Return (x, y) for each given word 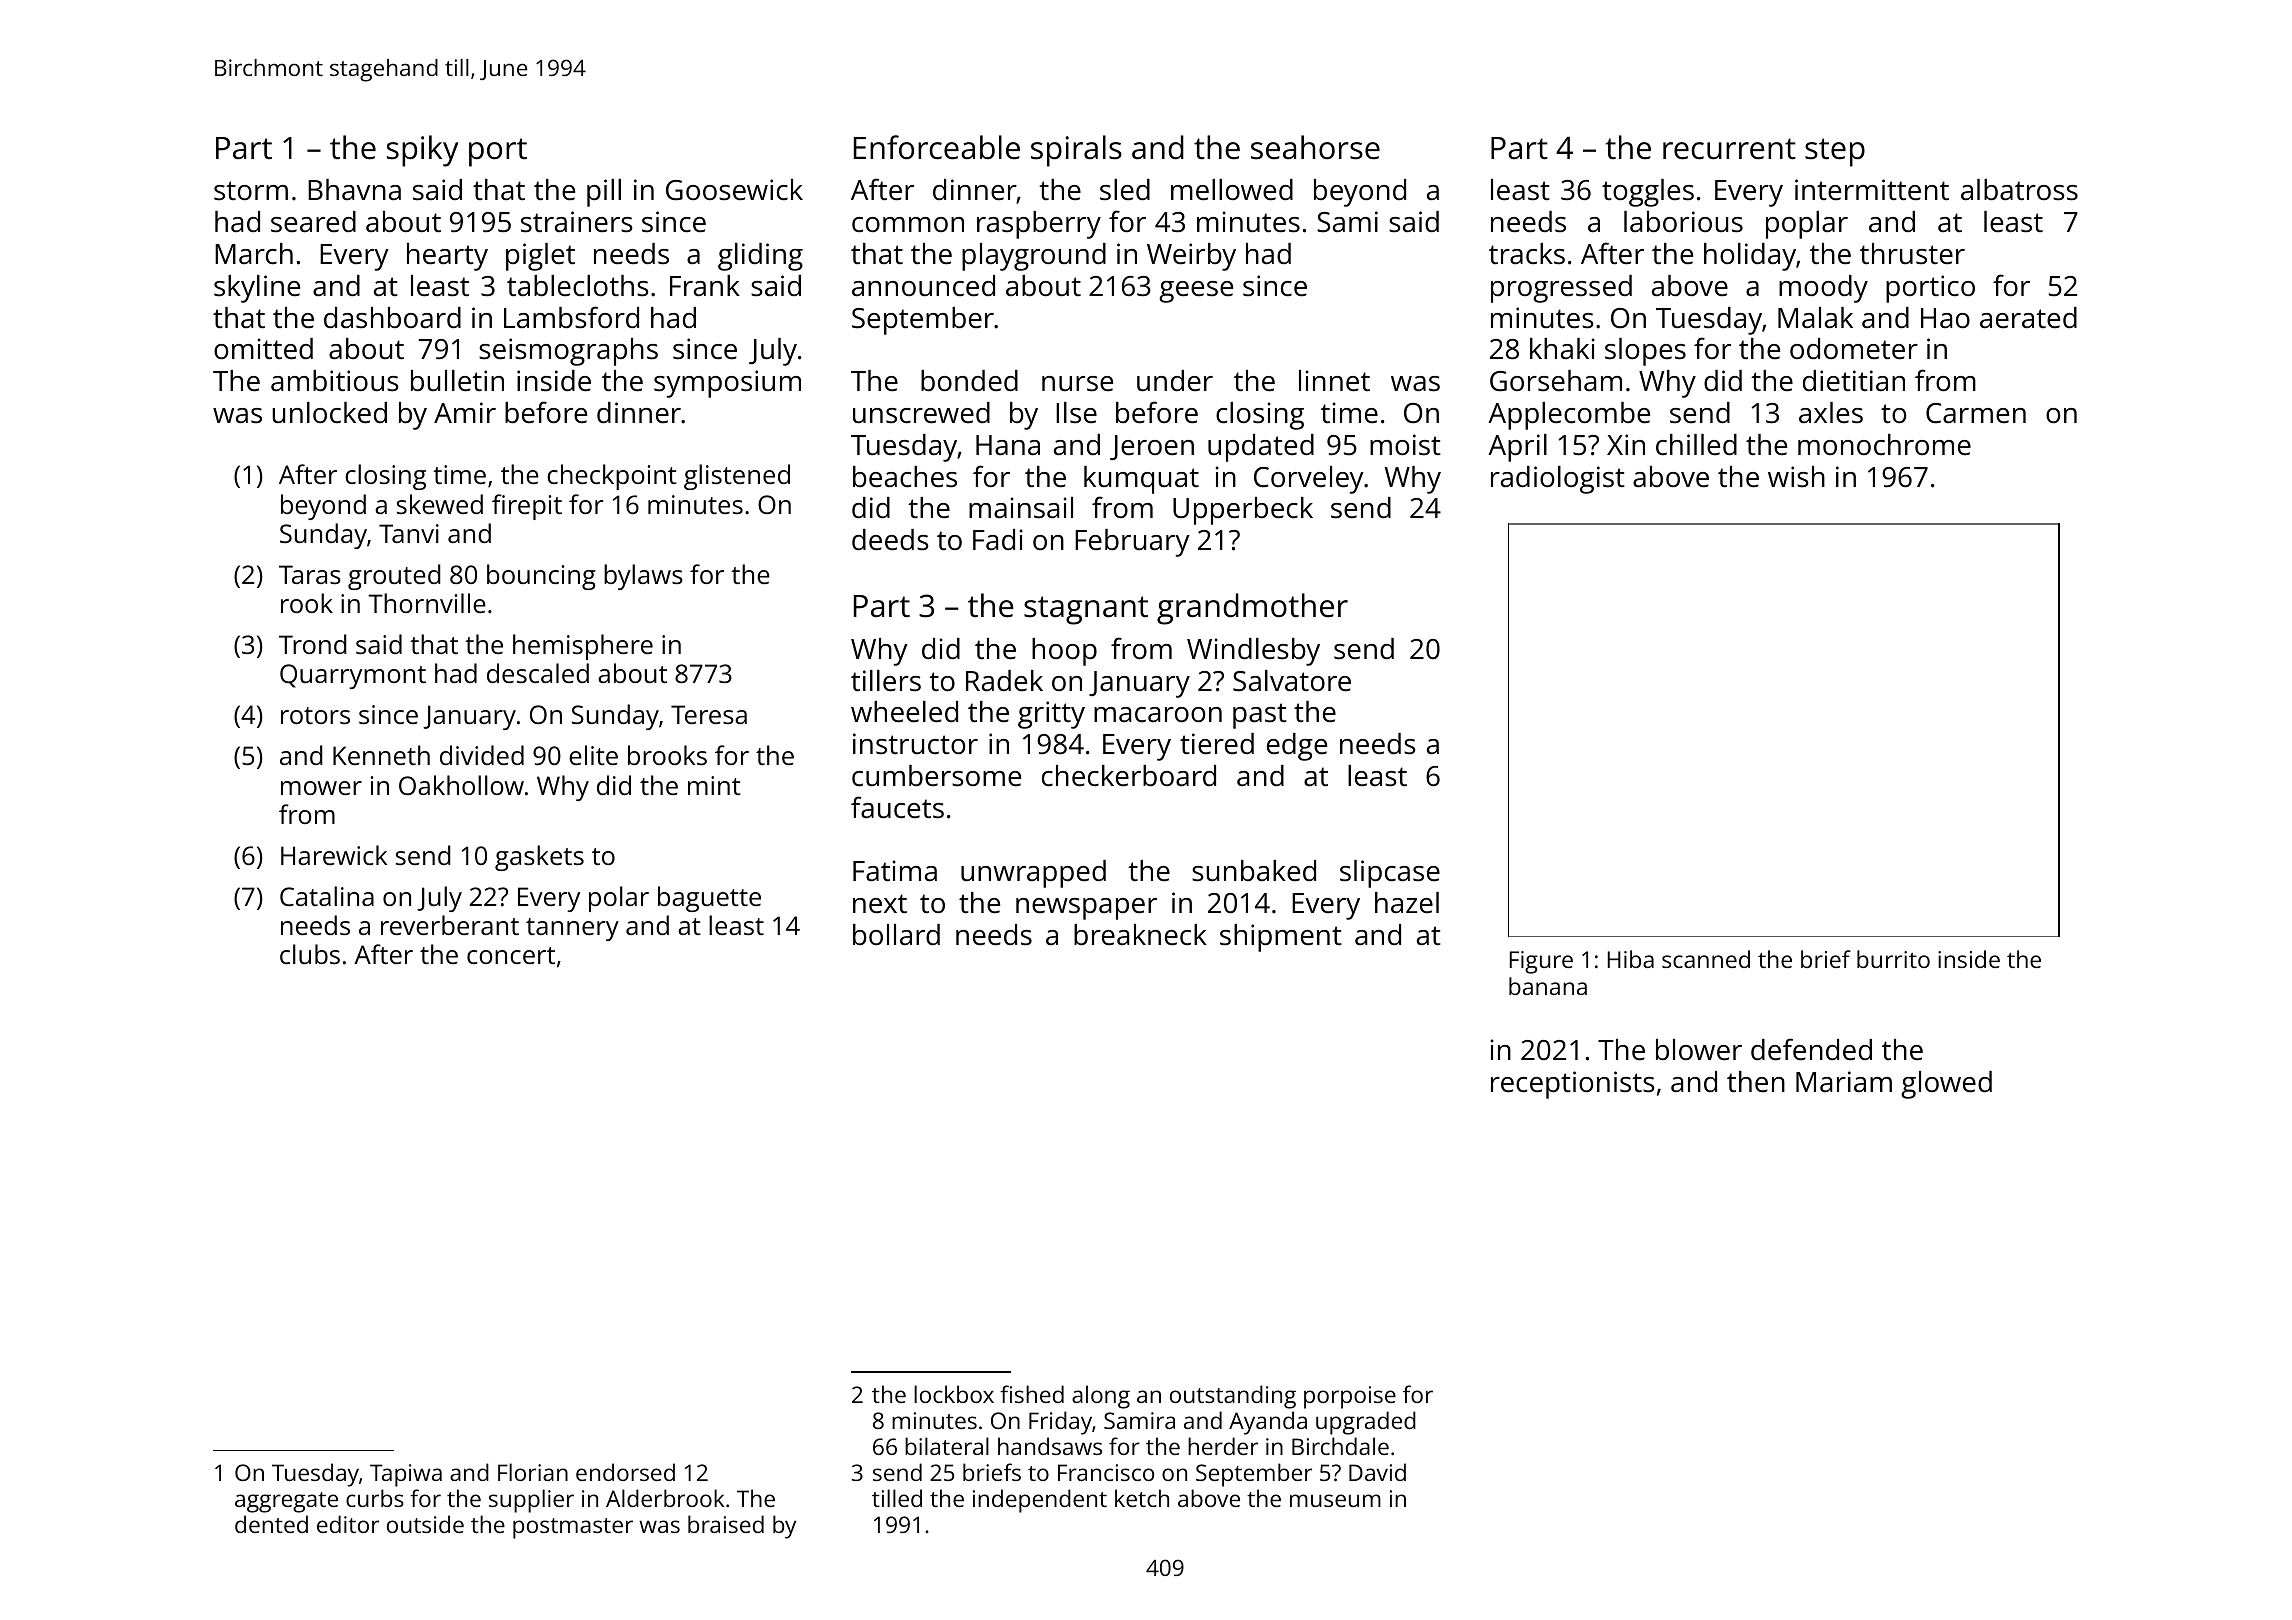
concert (511, 955)
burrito (1893, 959)
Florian (533, 1472)
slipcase (1390, 874)
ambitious (334, 381)
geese (1196, 292)
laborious (1683, 222)
